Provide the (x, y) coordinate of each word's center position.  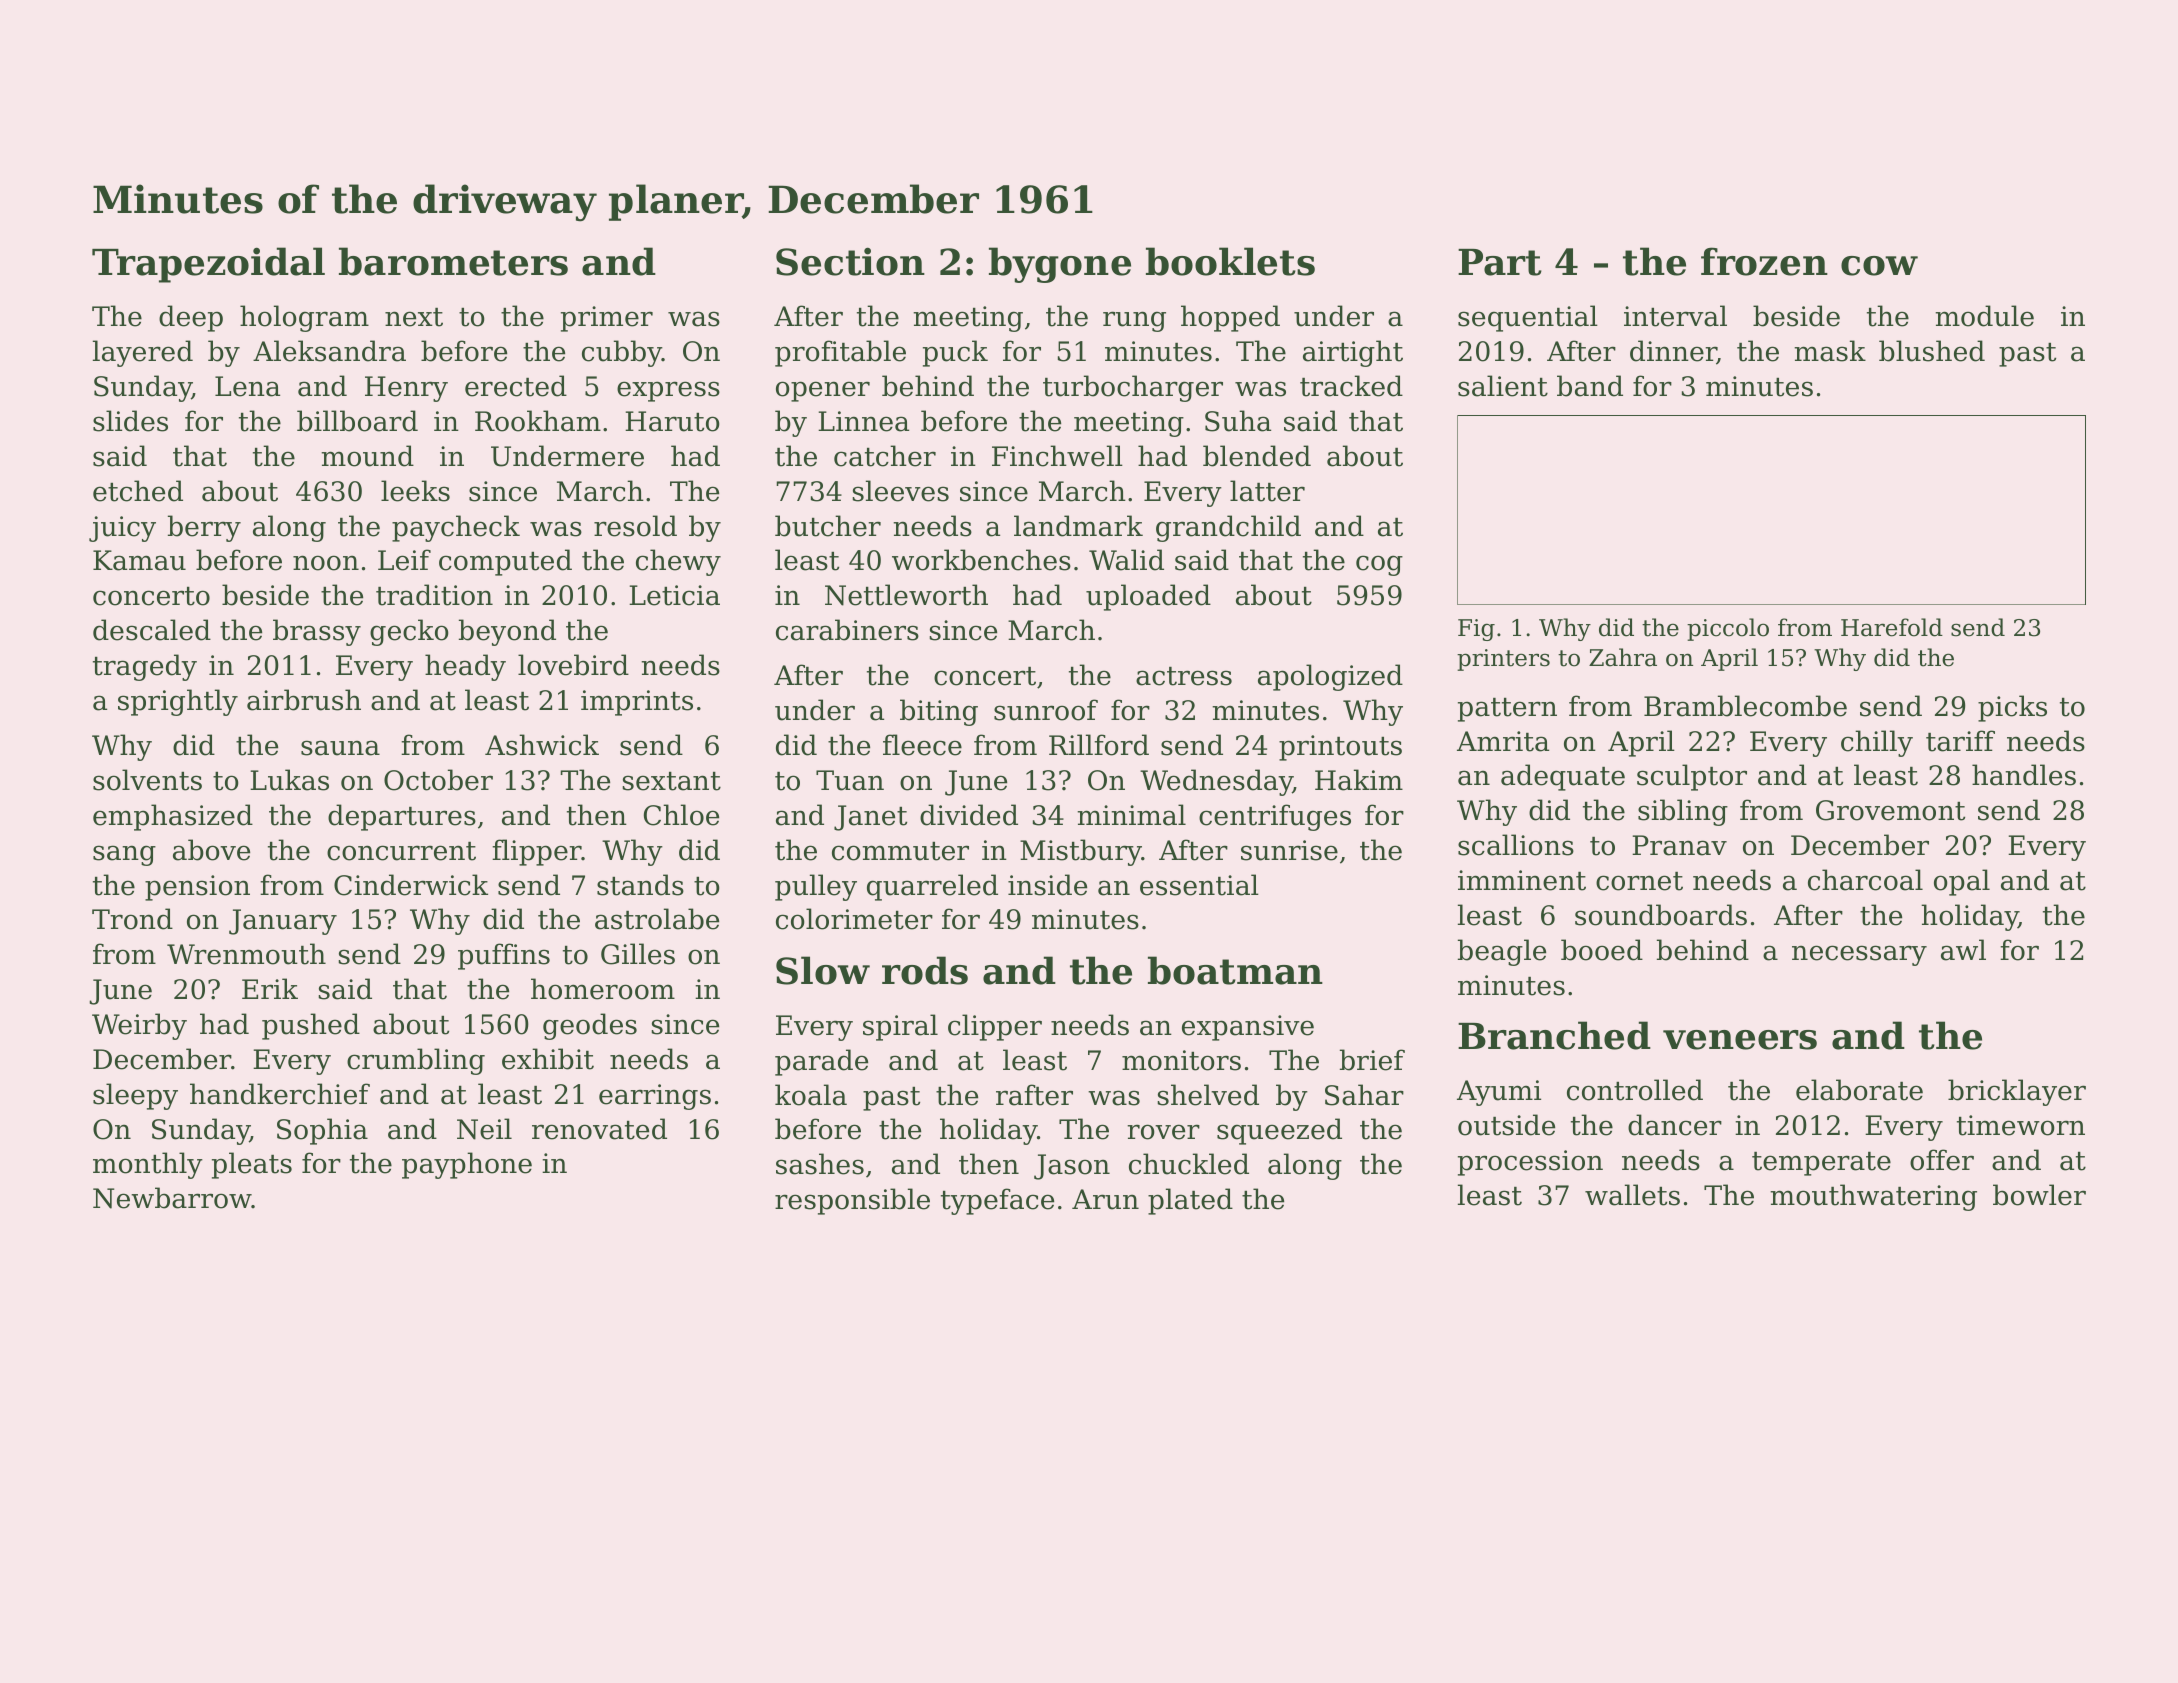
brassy (317, 632)
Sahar (1364, 1095)
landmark (1078, 526)
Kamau (139, 560)
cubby (622, 353)
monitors (1181, 1060)
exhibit (548, 1059)
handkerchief (280, 1094)
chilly (1877, 743)
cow (1879, 266)
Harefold (1892, 627)
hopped (1230, 318)
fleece (922, 745)
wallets (1632, 1195)
